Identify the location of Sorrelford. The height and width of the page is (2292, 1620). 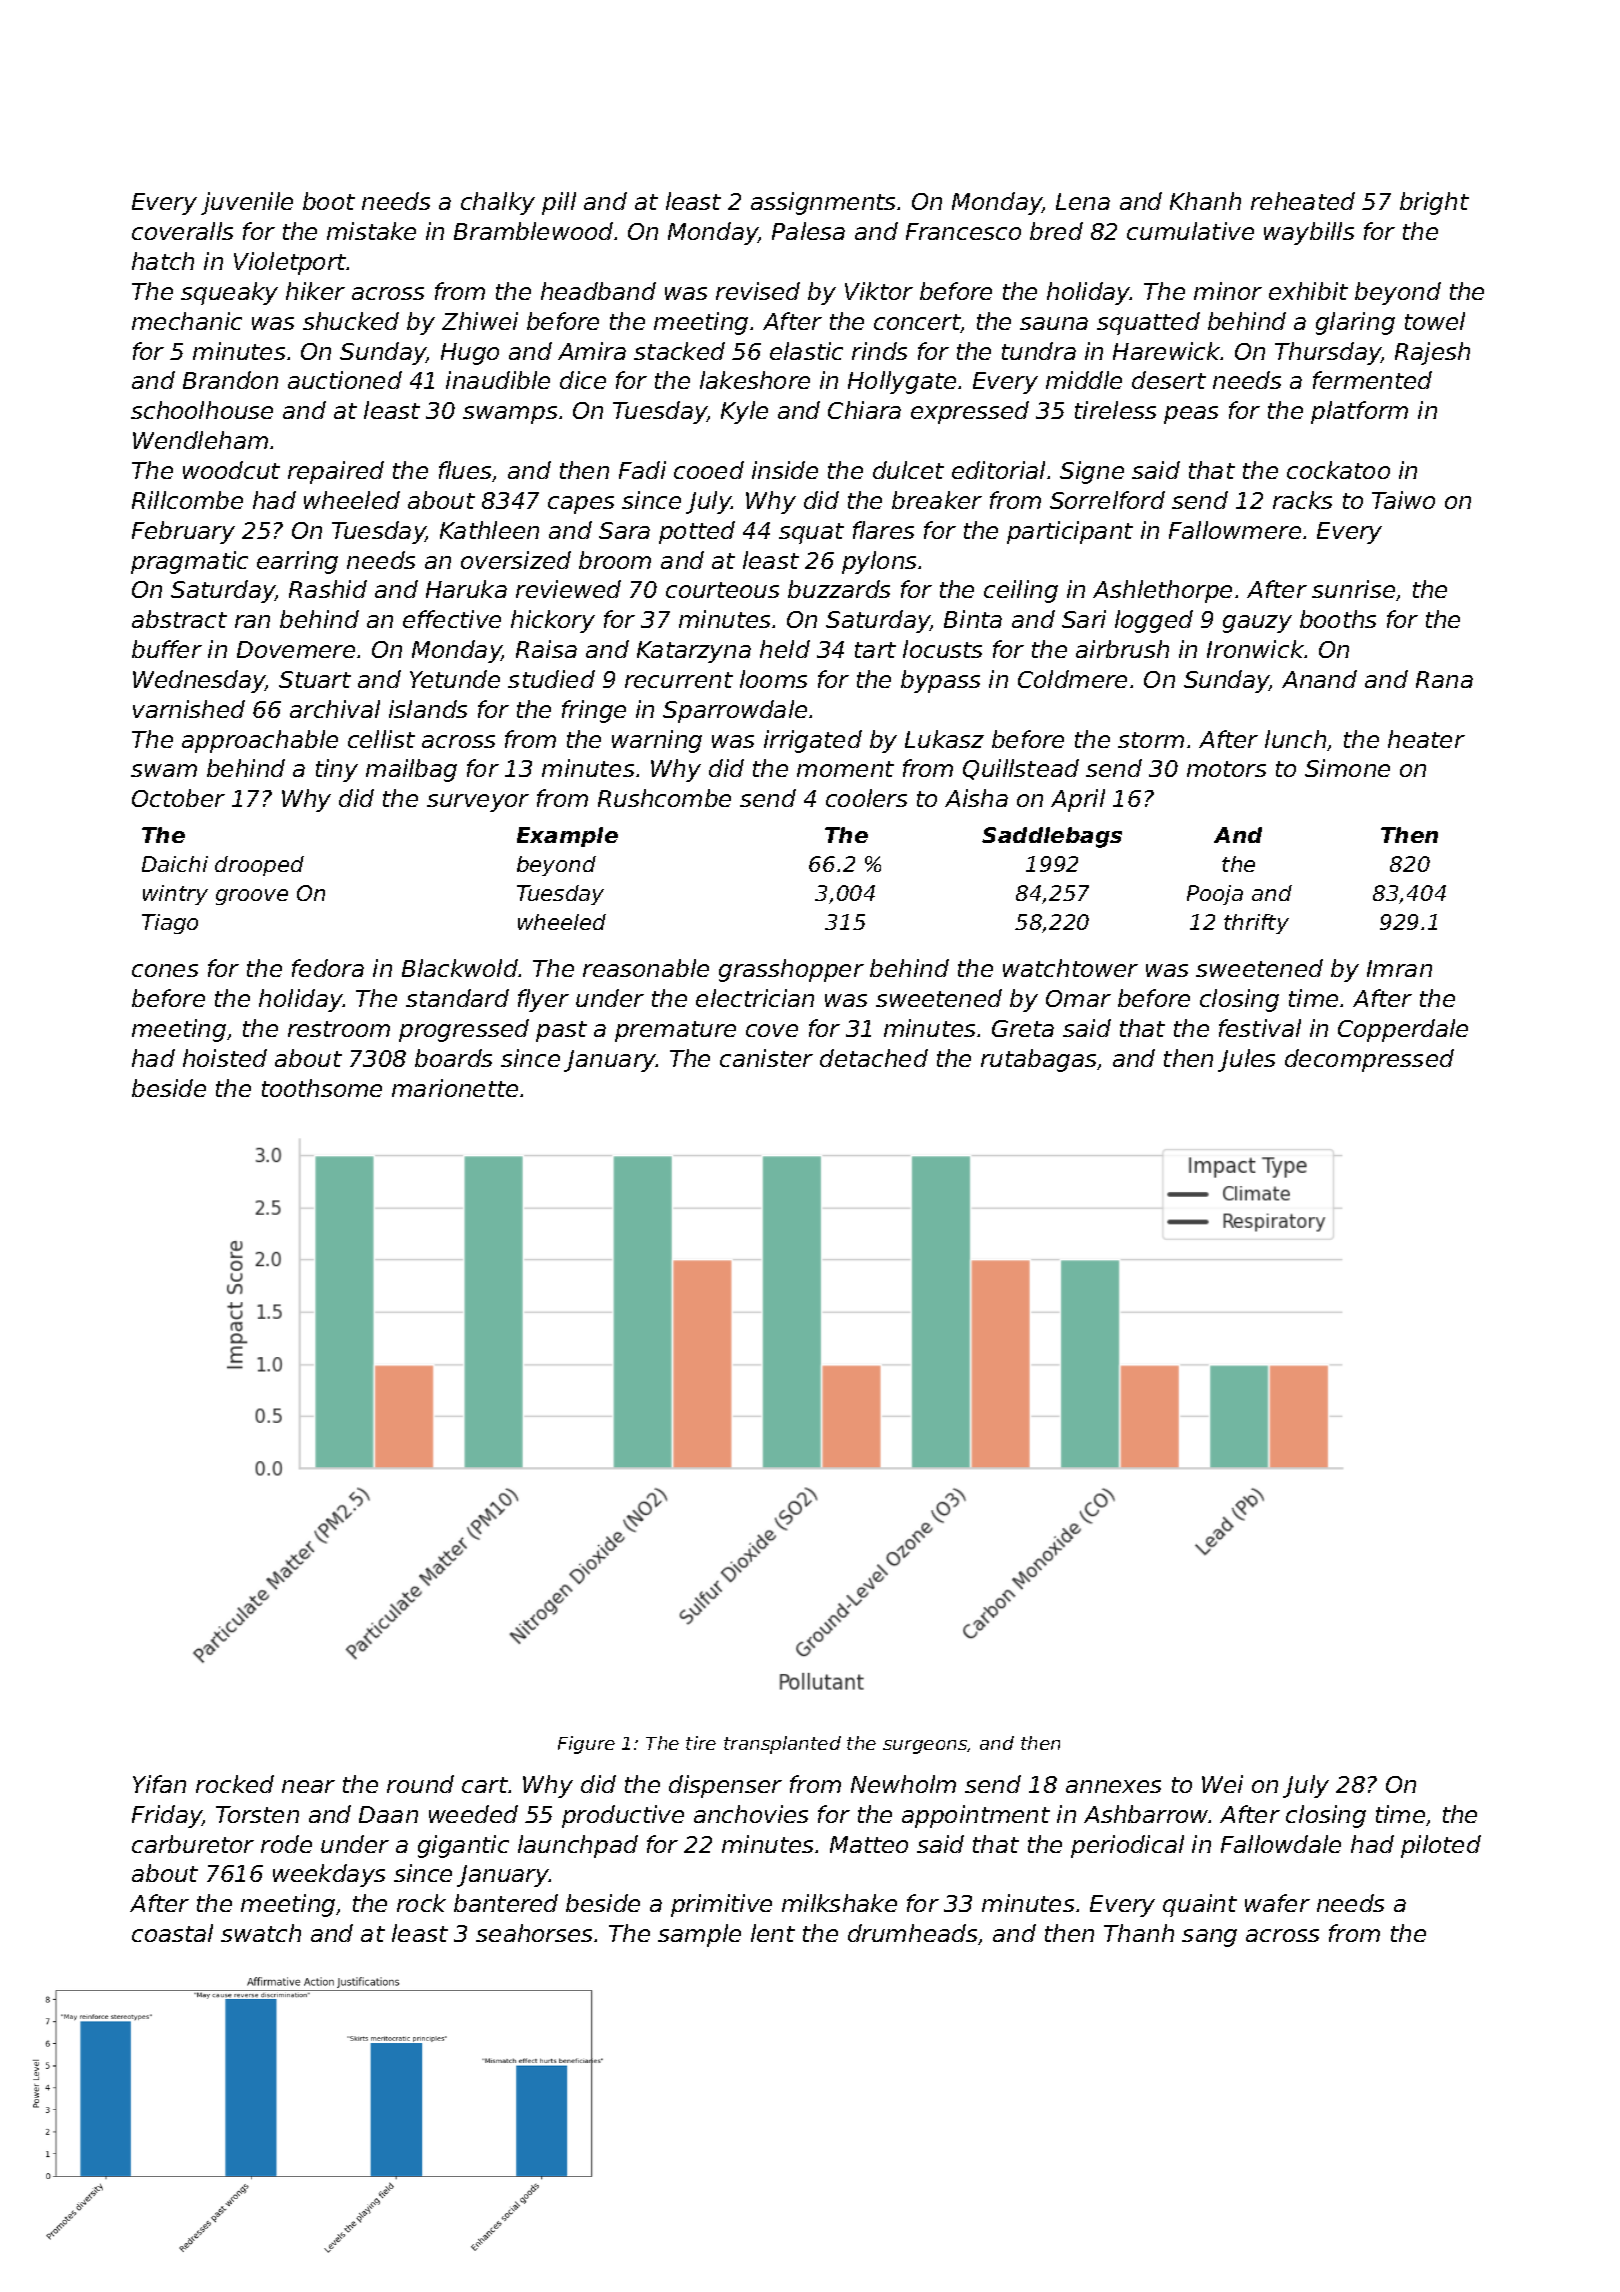
(1107, 500).
